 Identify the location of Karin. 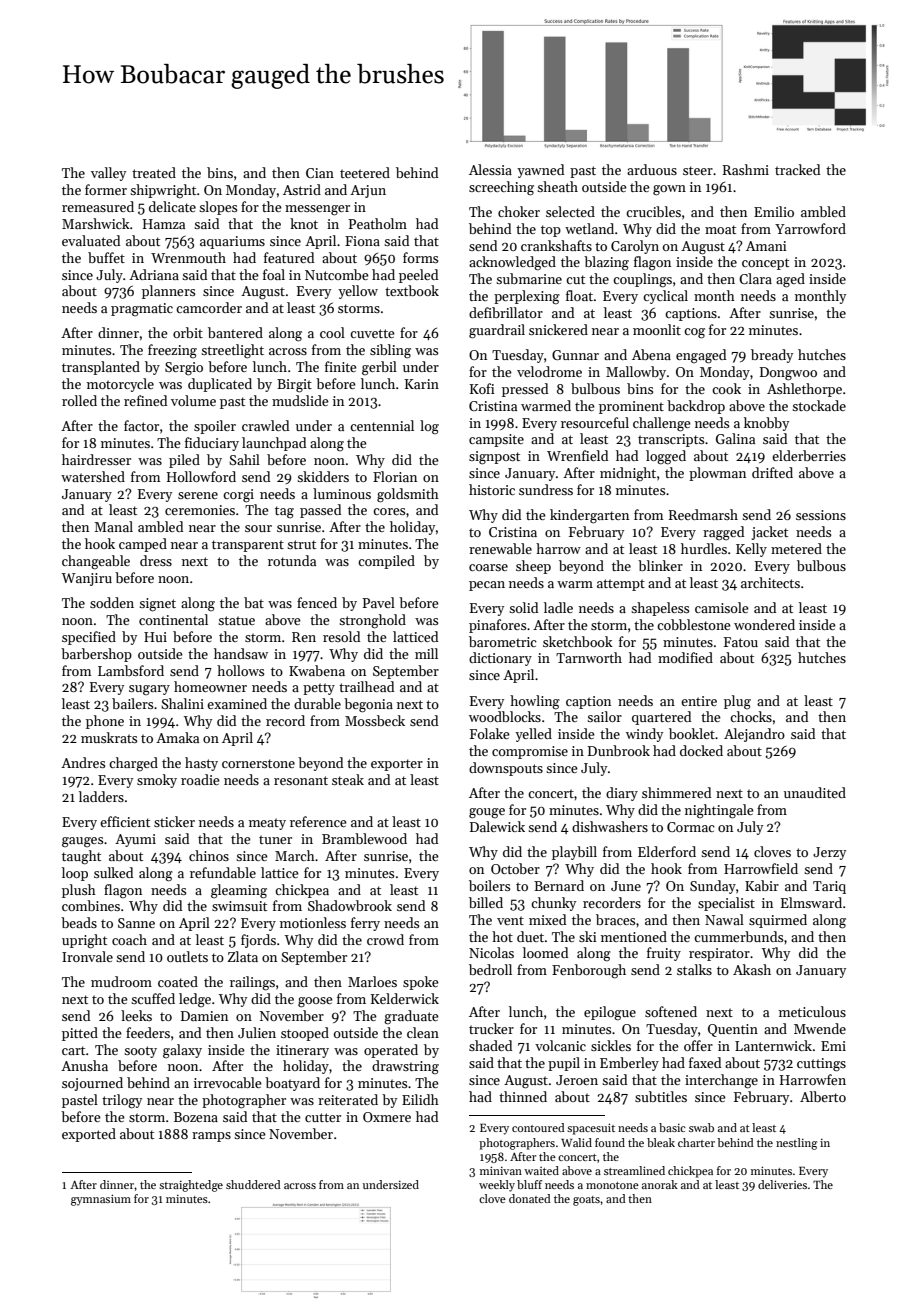
(422, 384).
